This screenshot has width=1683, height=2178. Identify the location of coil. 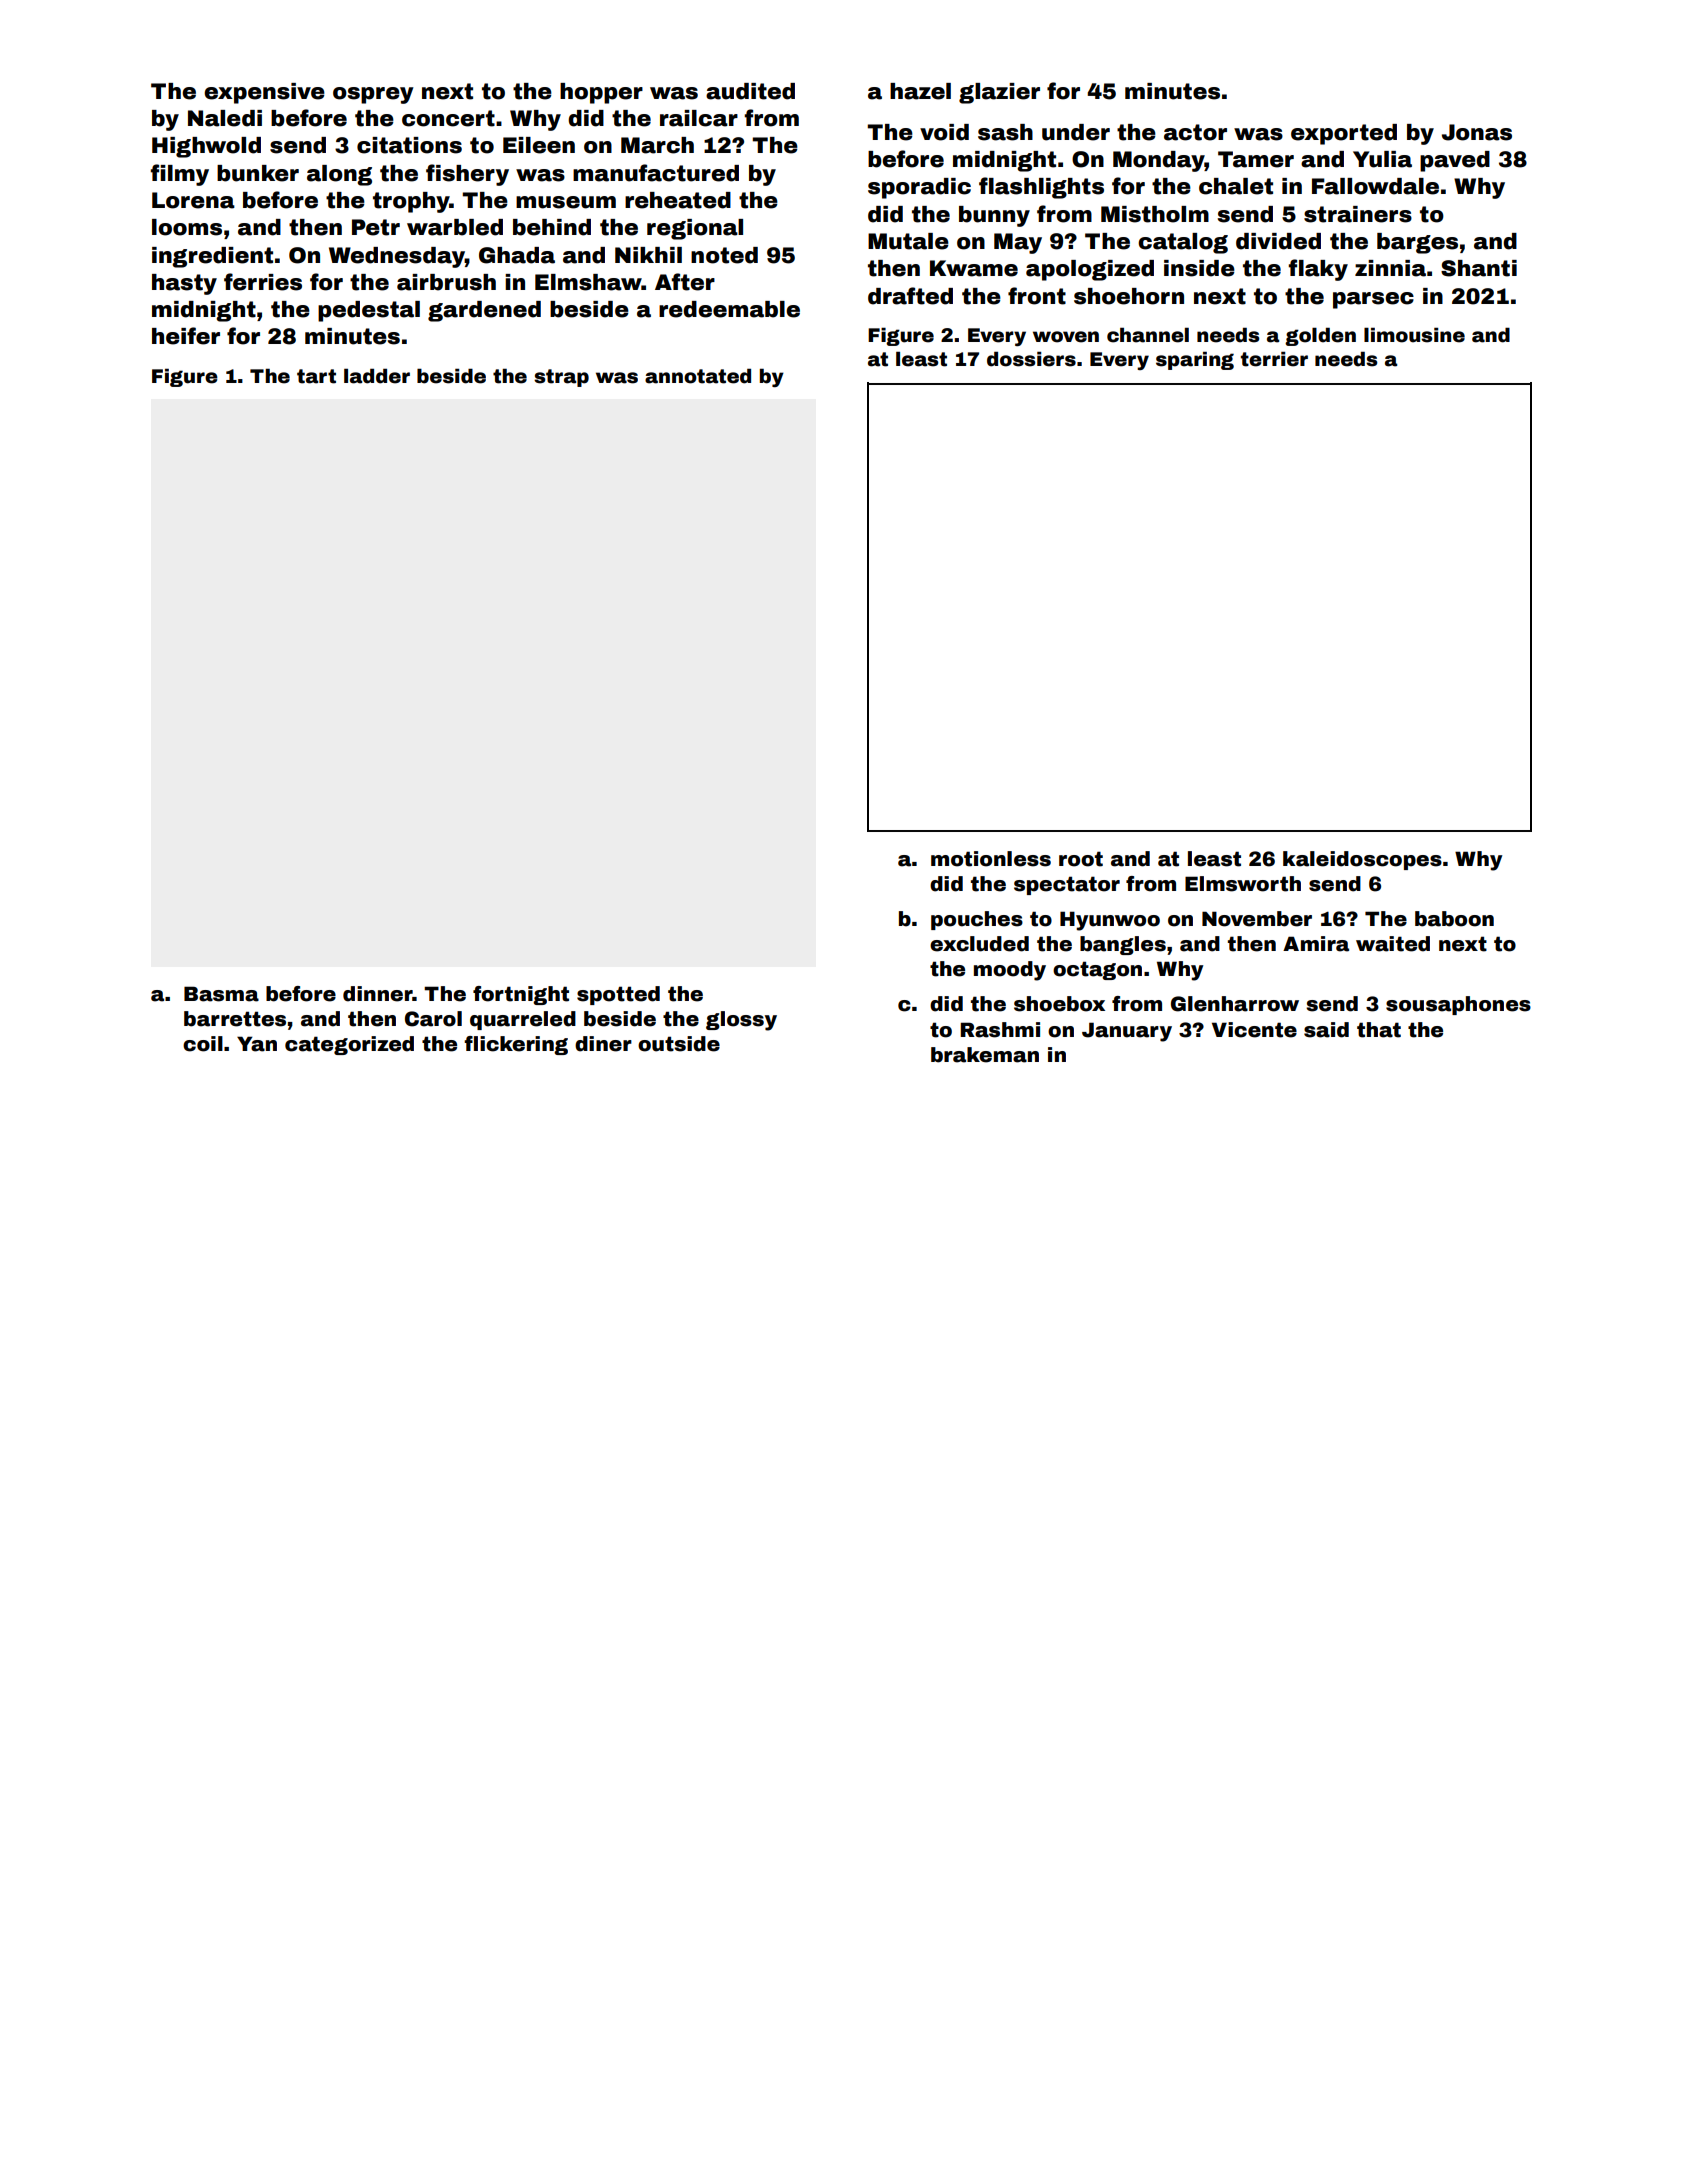
(203, 1044).
